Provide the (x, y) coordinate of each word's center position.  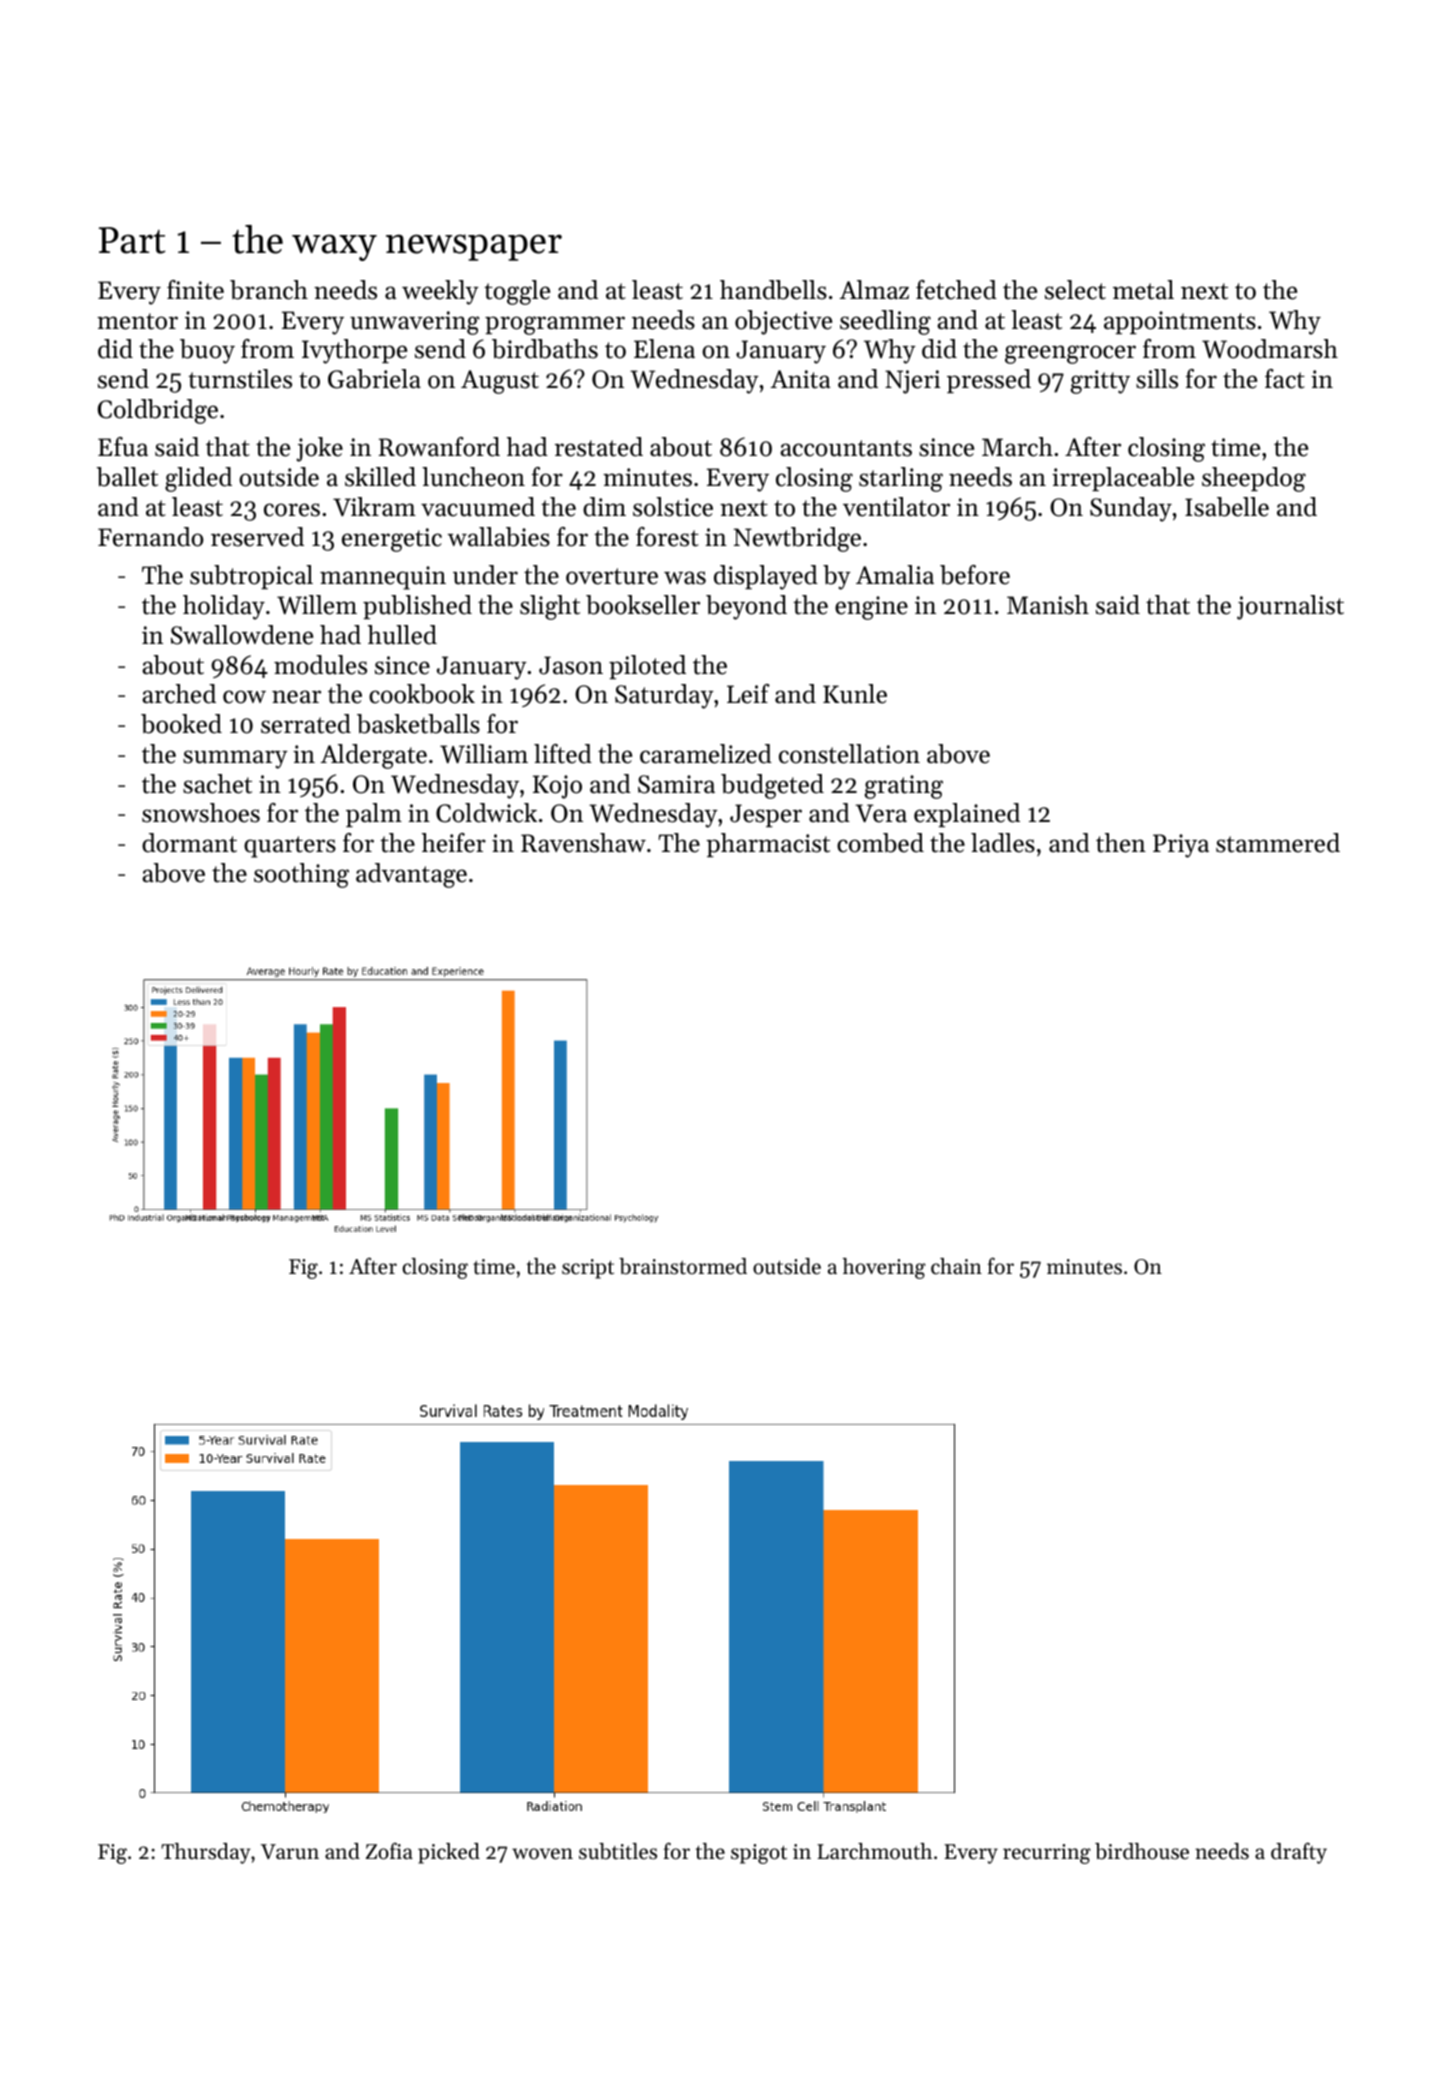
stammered (1278, 843)
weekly (440, 292)
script (588, 1269)
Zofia (389, 1851)
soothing (301, 875)
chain (956, 1266)
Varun (290, 1851)
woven (542, 1854)
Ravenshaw (583, 843)
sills (1157, 379)
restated (599, 447)
